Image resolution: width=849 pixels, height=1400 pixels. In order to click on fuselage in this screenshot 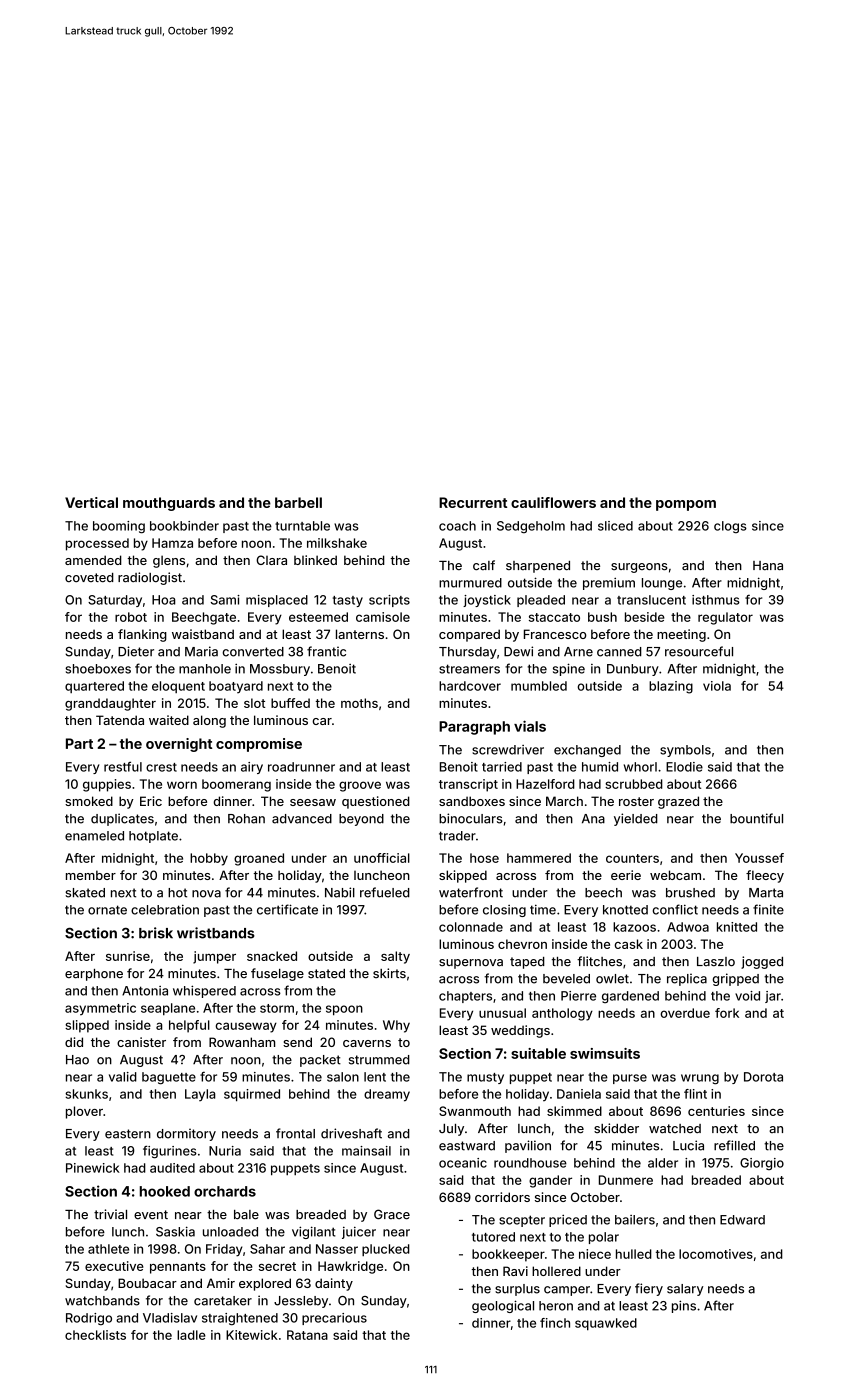, I will do `click(277, 974)`.
